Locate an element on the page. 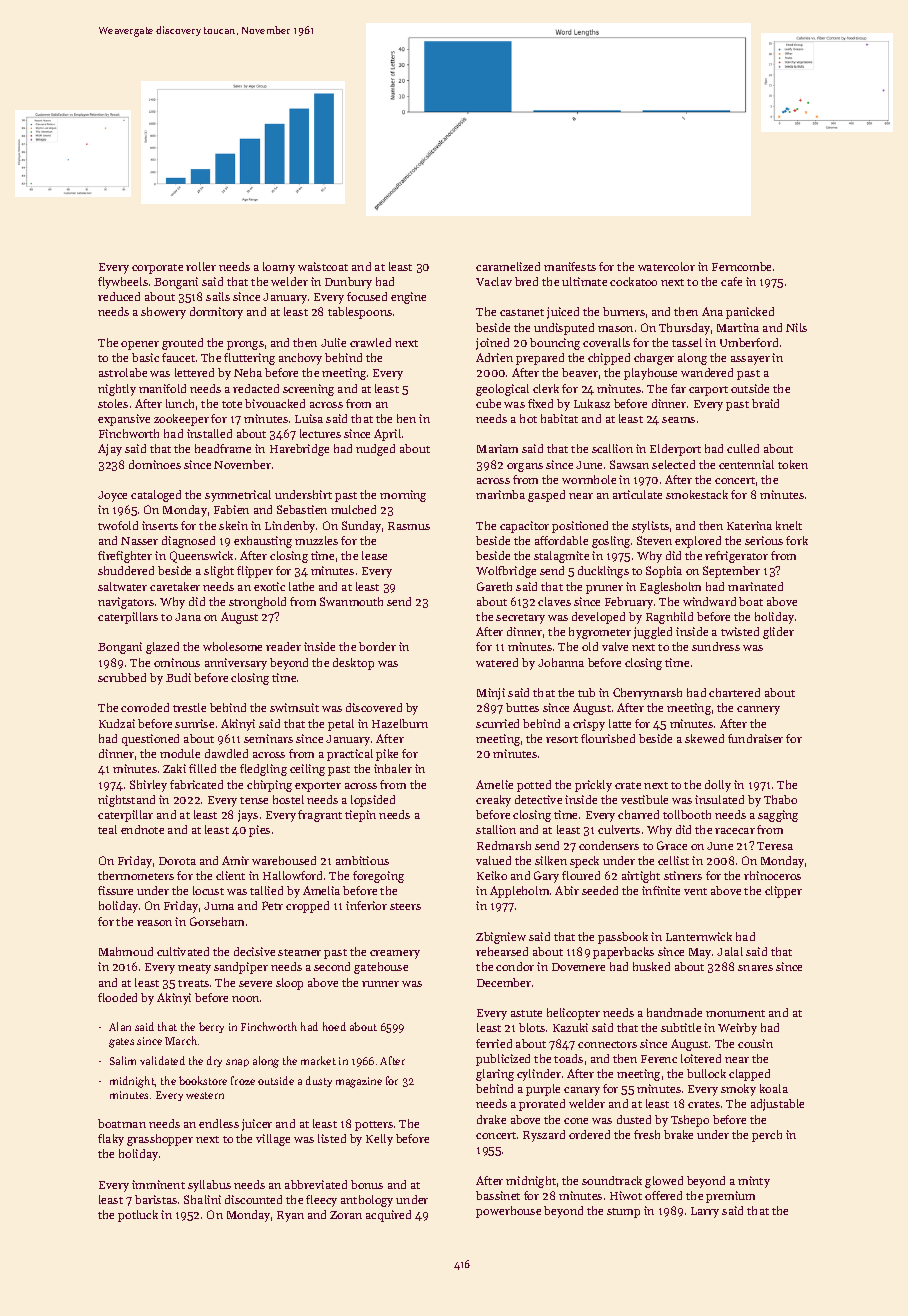  tiepin is located at coordinates (360, 816).
